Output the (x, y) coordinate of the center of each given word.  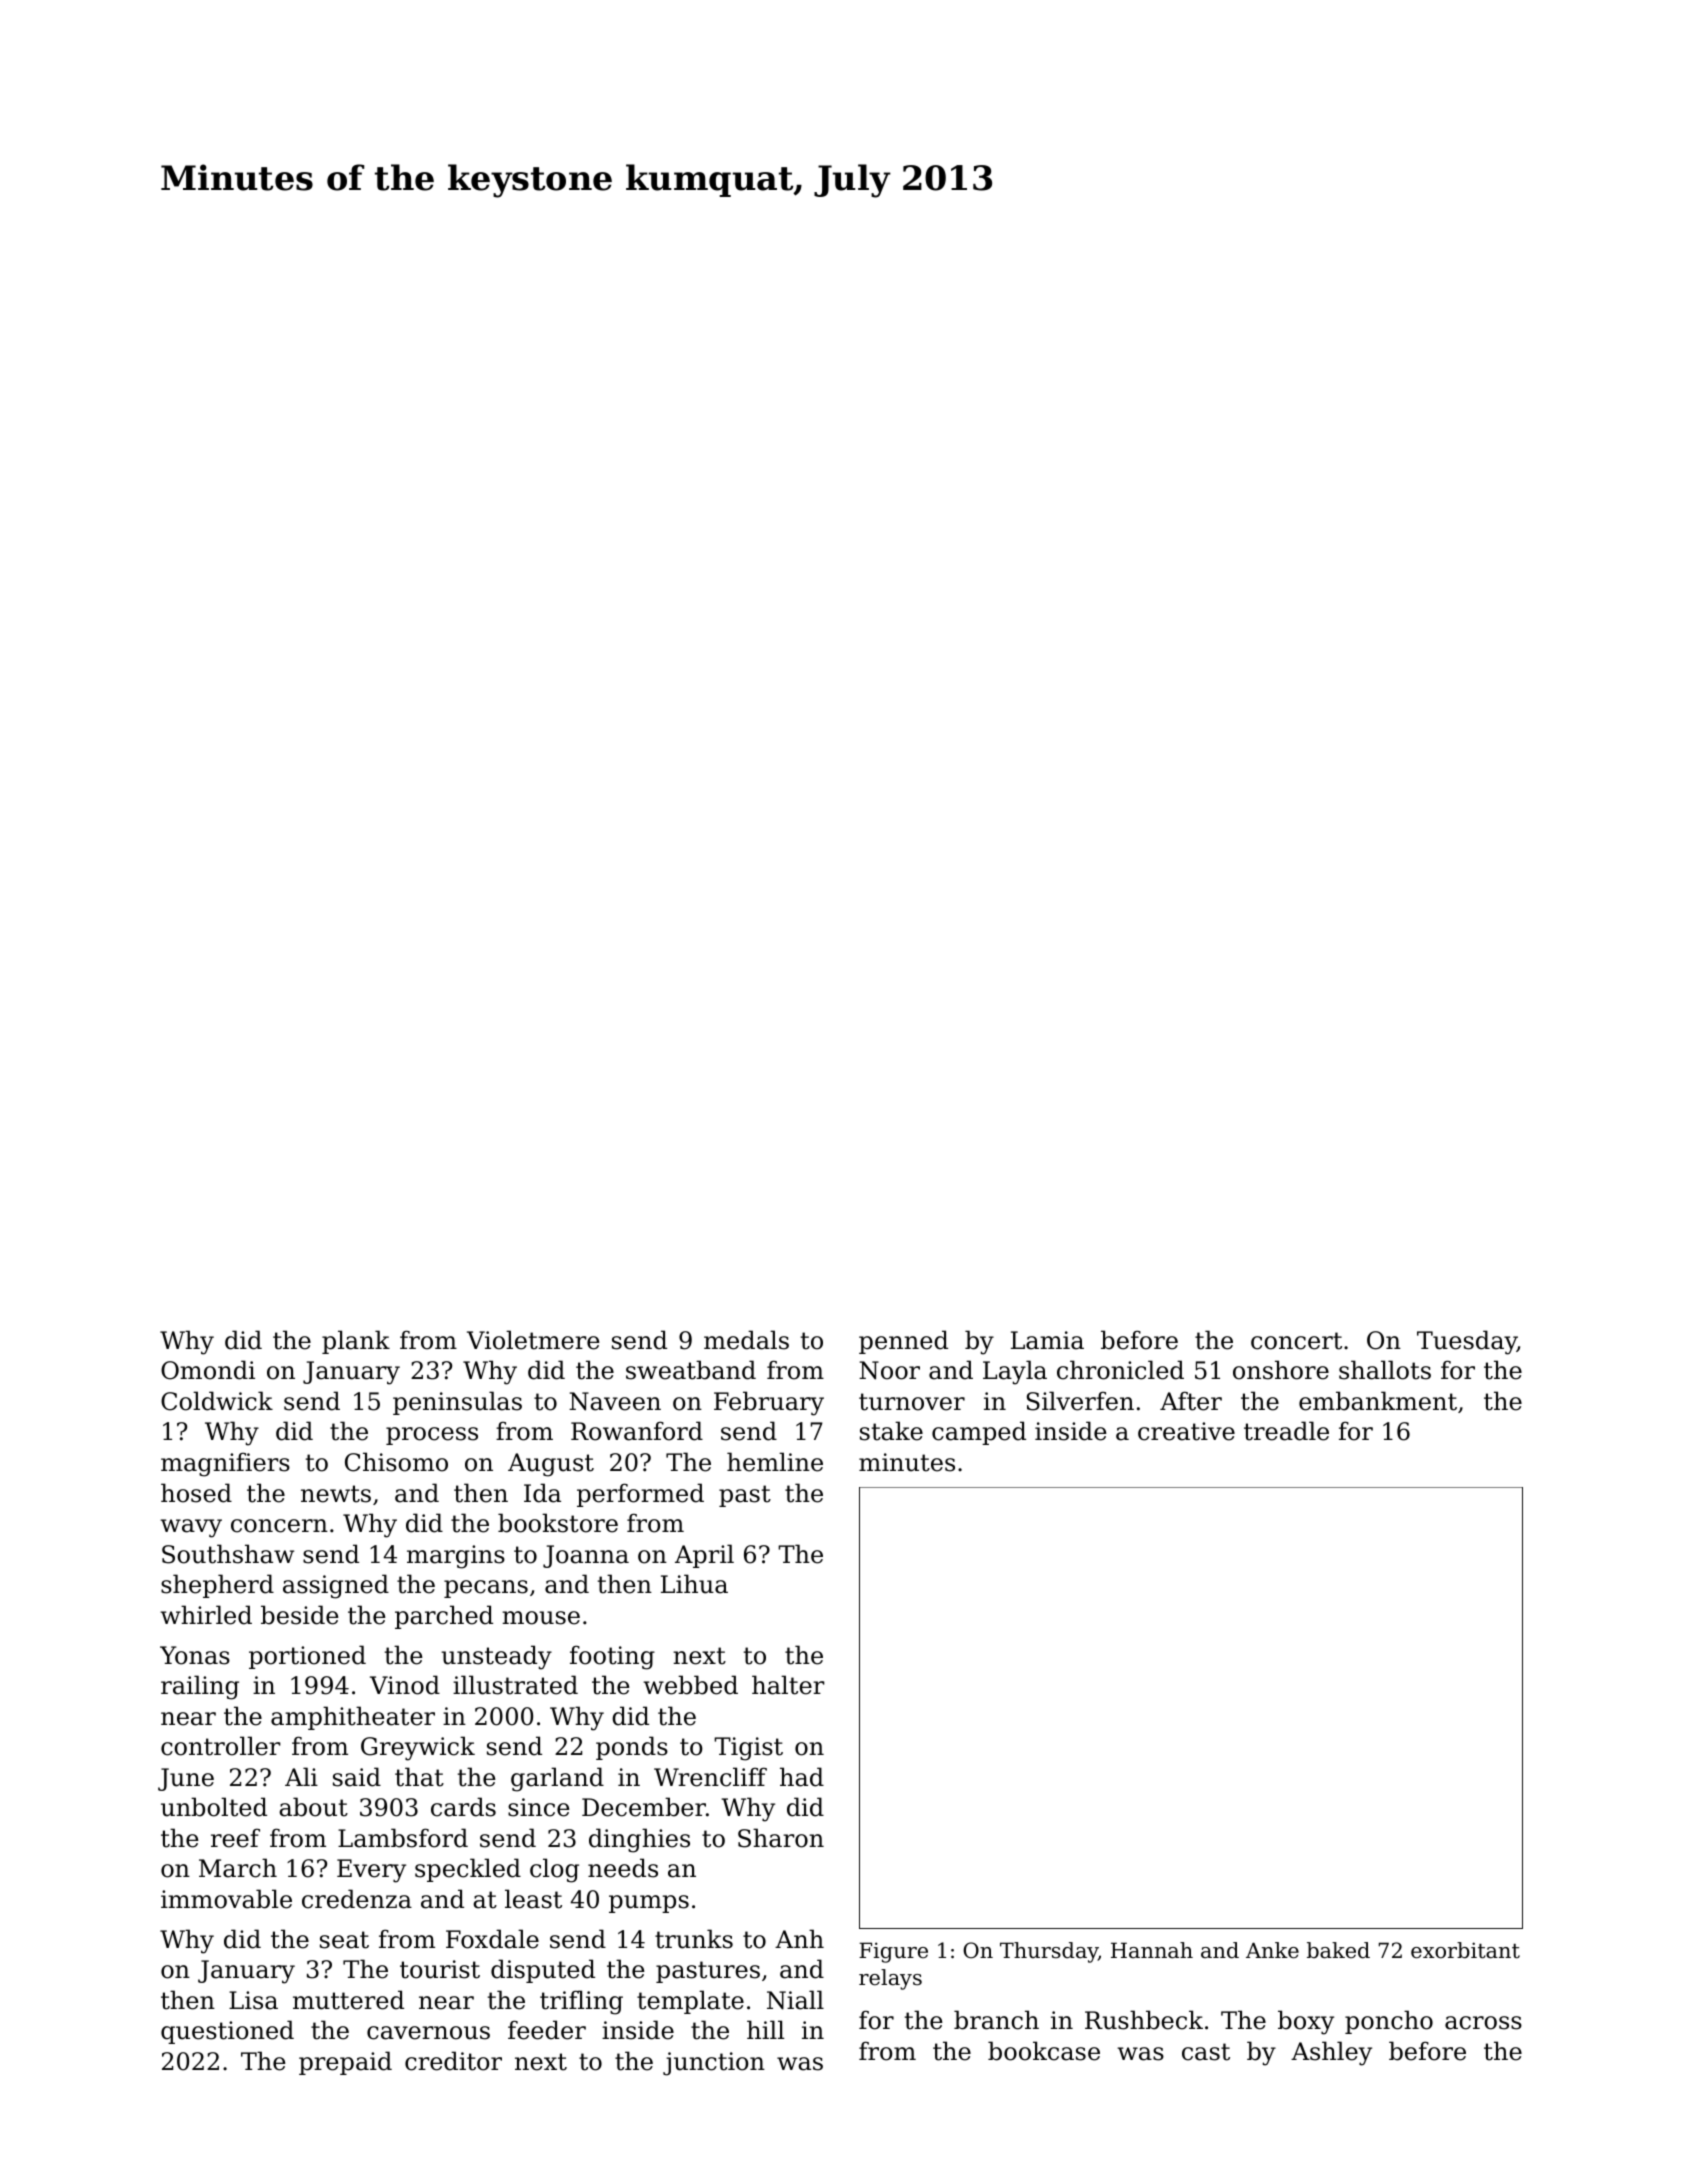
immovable (226, 1899)
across (1483, 2023)
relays (890, 1979)
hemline (775, 1462)
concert (1296, 1341)
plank (356, 1342)
